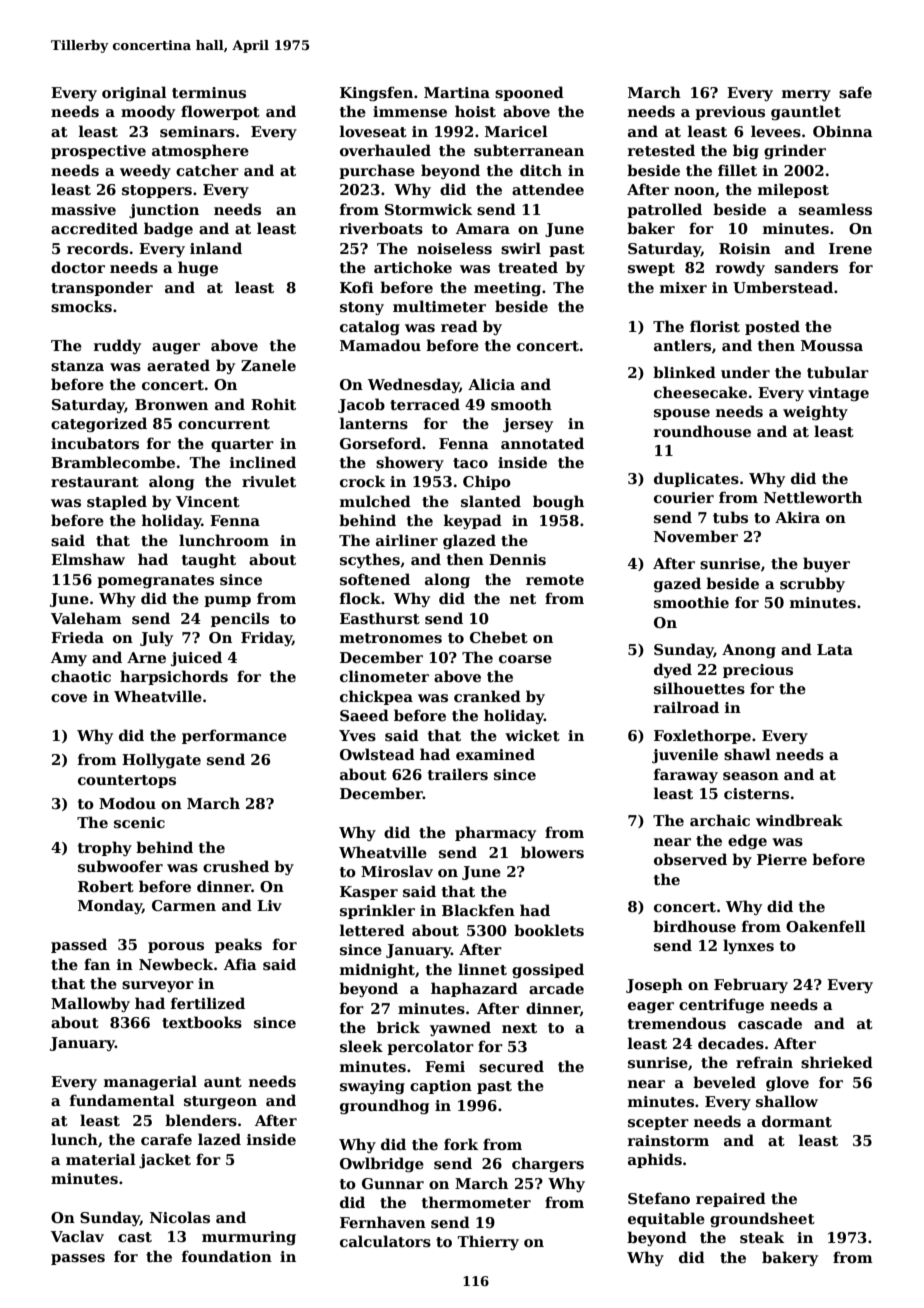 This document has width=924, height=1308. Describe the element at coordinates (715, 326) in the document. I see `florist` at that location.
